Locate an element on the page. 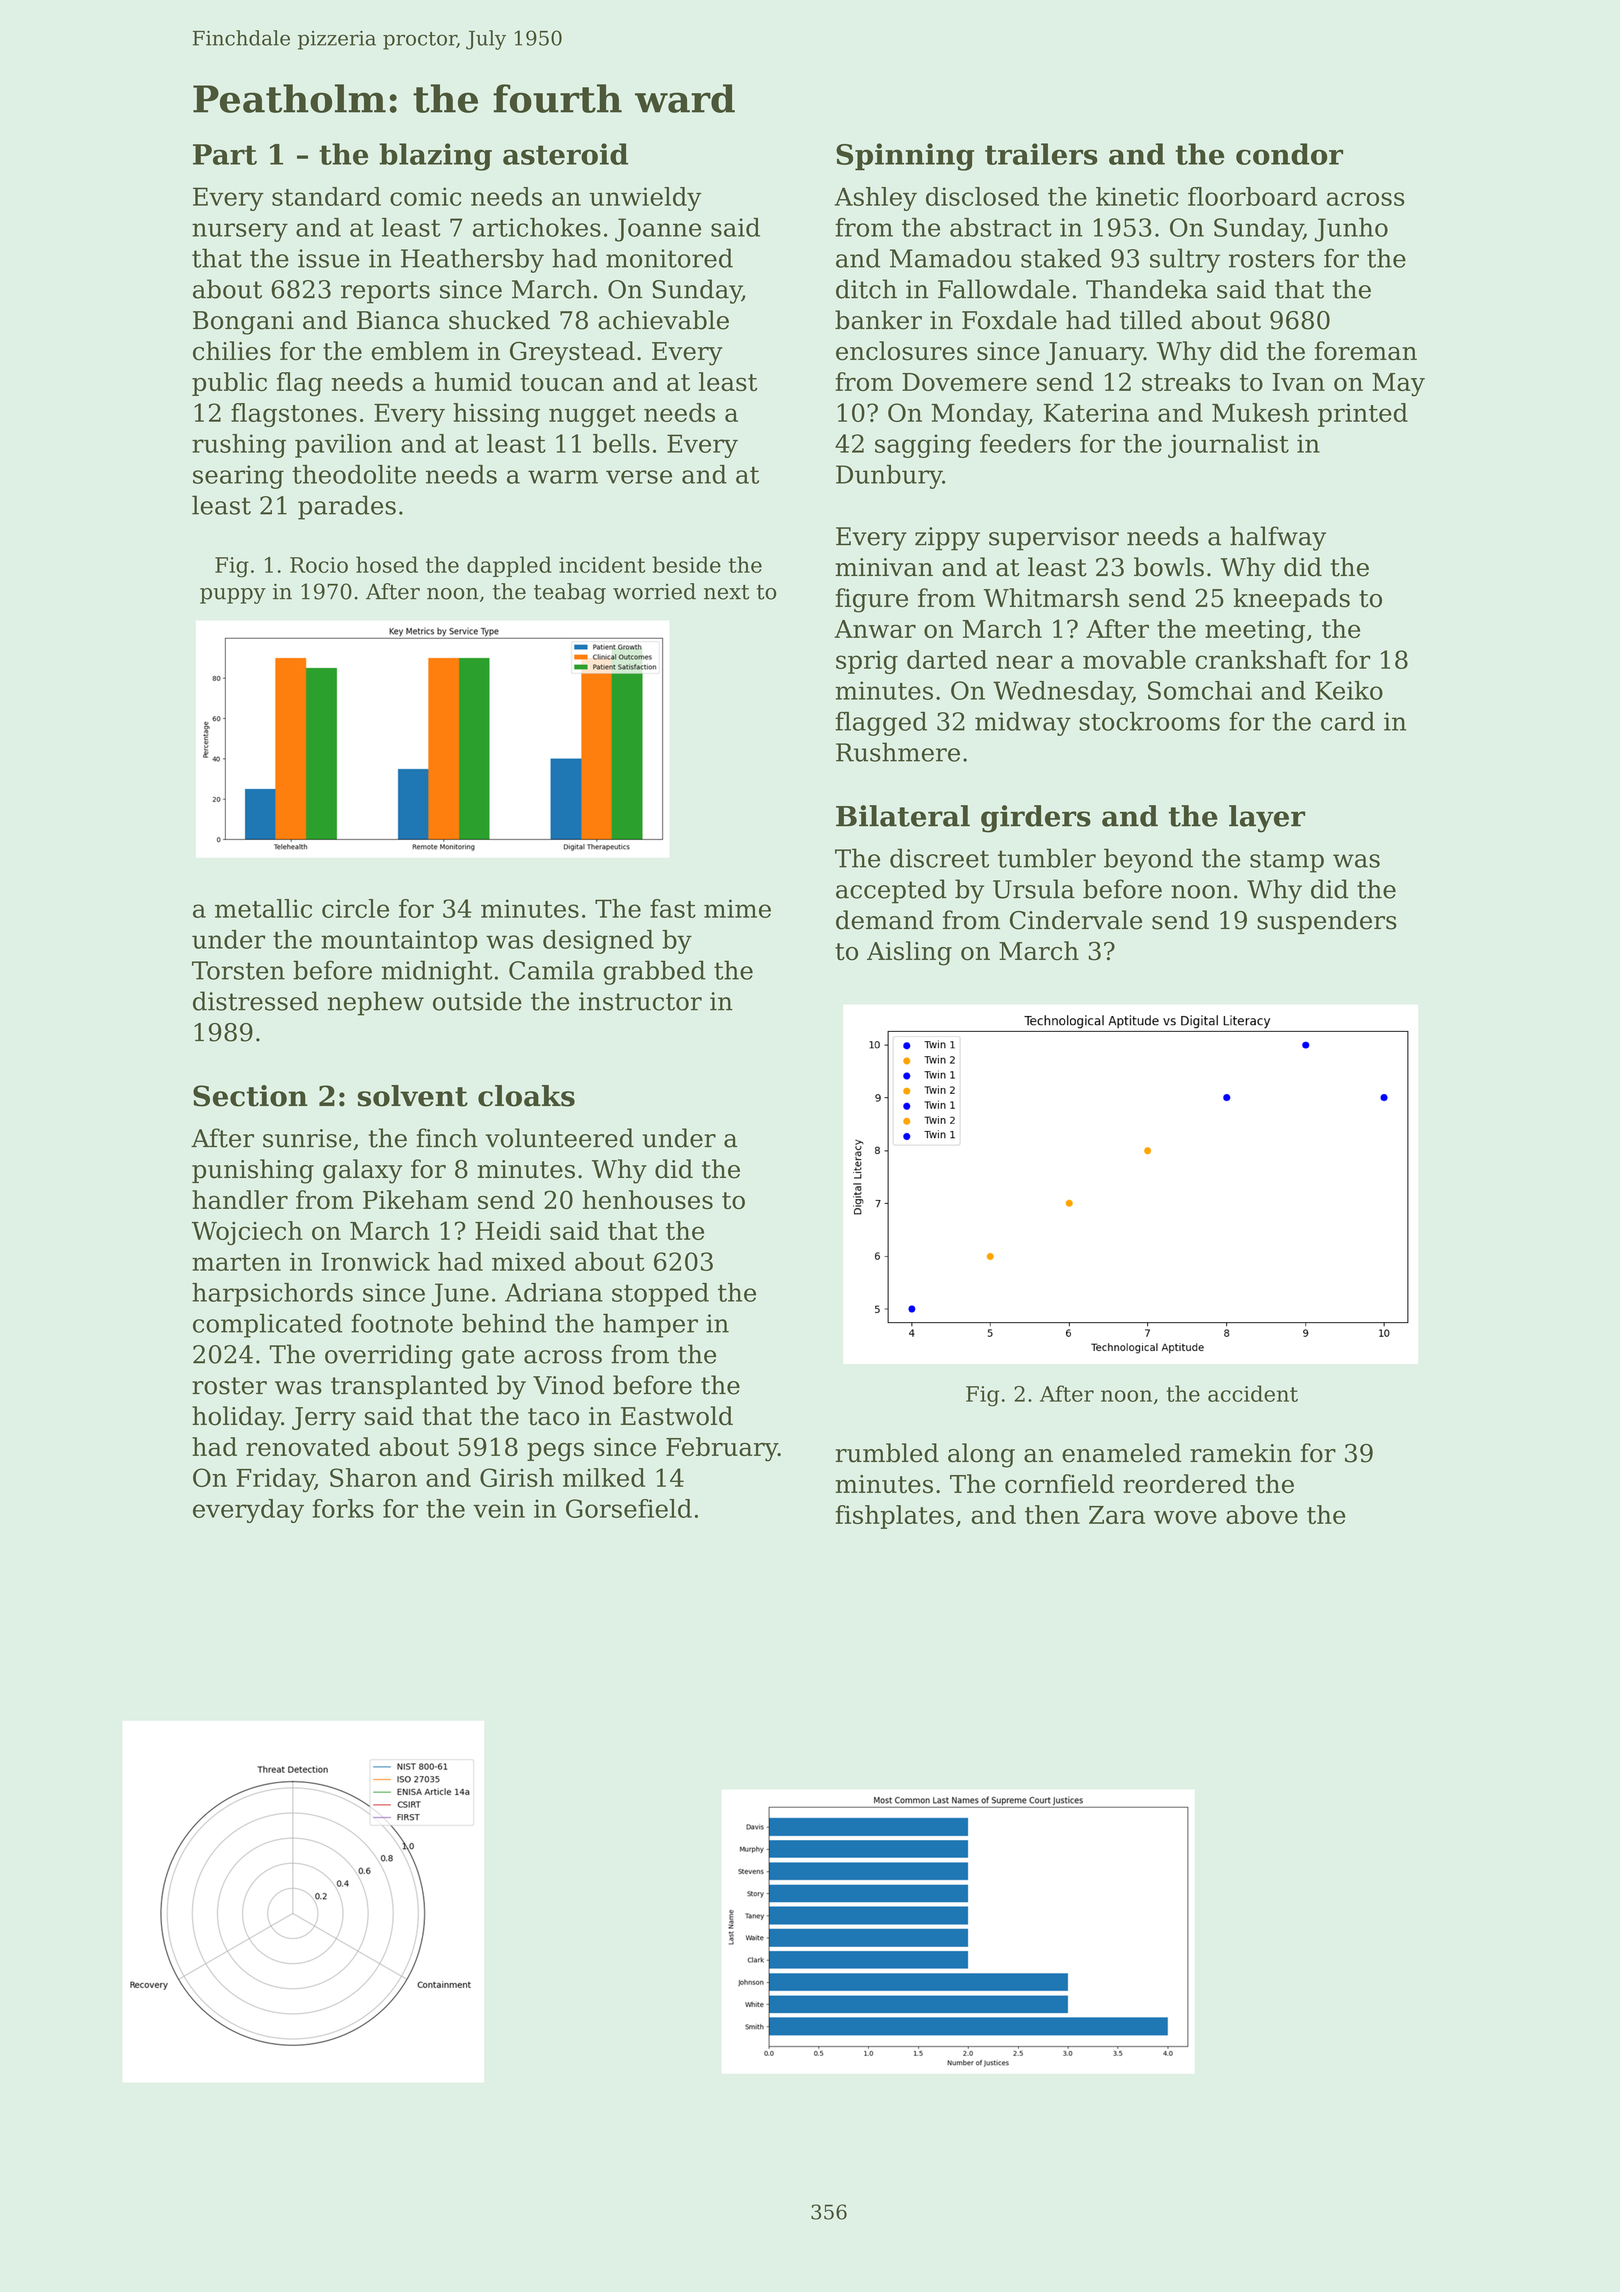  feeders is located at coordinates (1025, 443).
